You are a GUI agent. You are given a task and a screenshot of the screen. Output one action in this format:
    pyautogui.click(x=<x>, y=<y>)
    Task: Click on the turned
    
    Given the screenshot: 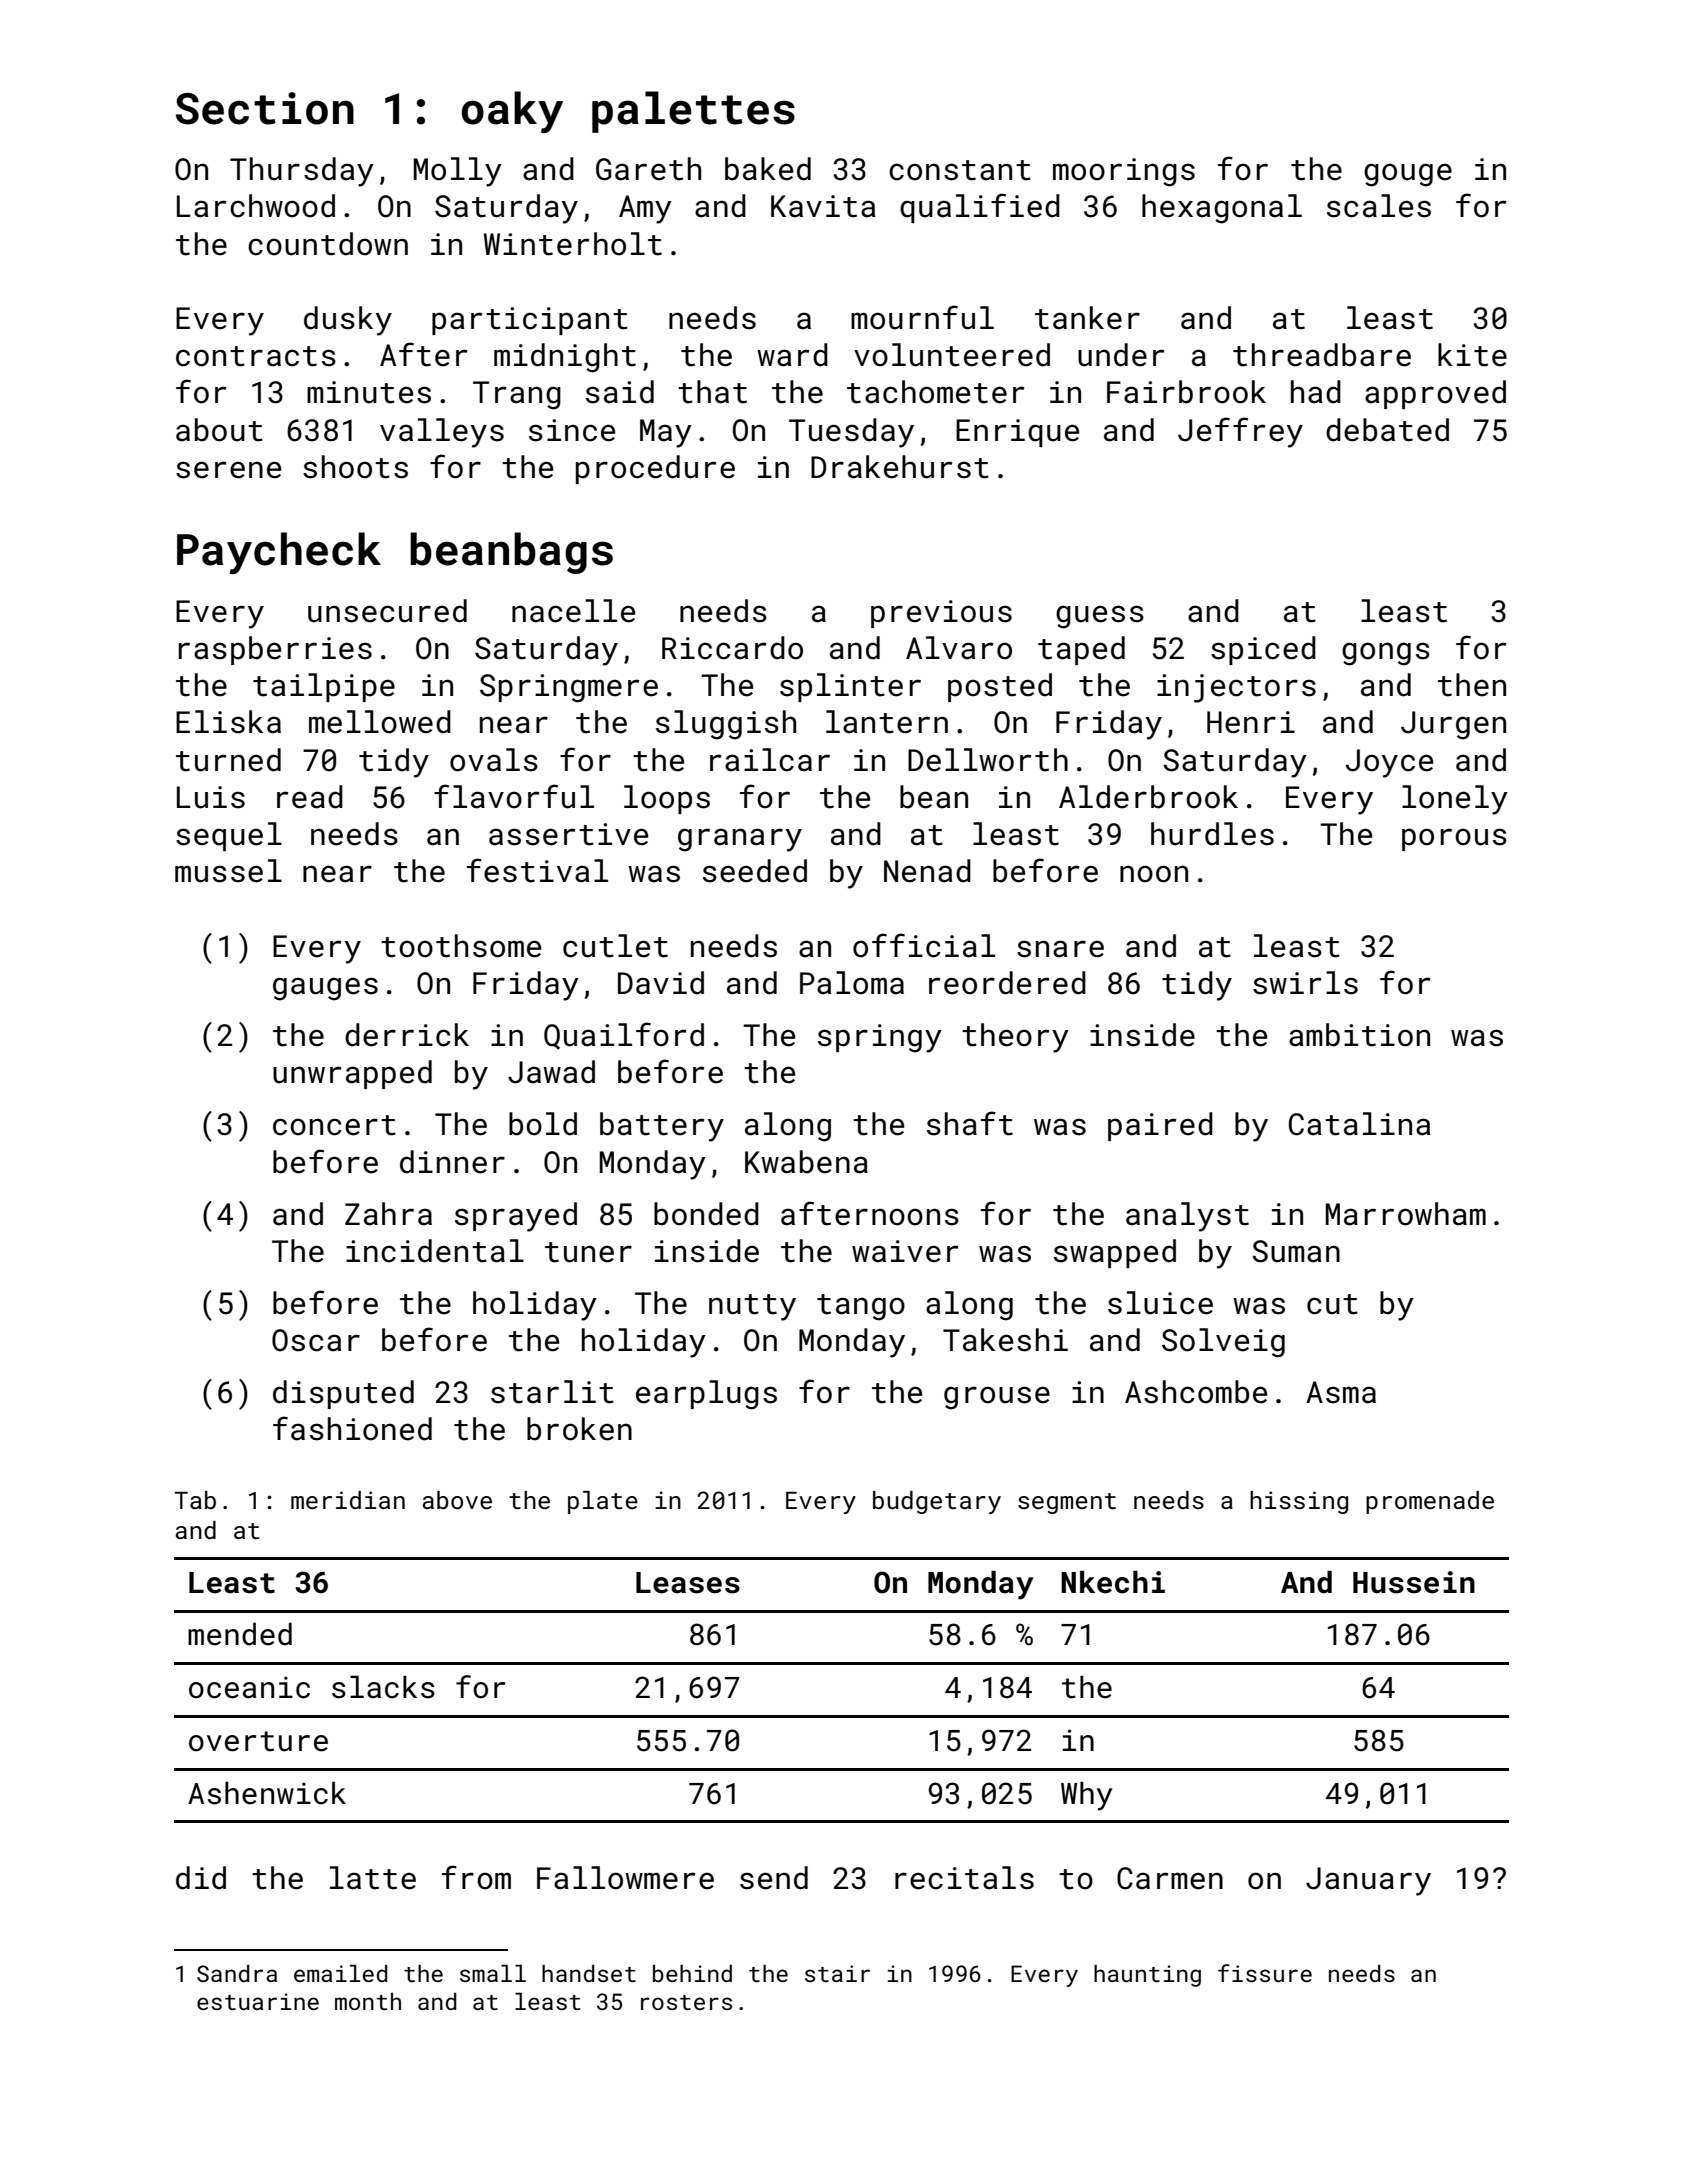 What is the action you would take?
    pyautogui.click(x=228, y=760)
